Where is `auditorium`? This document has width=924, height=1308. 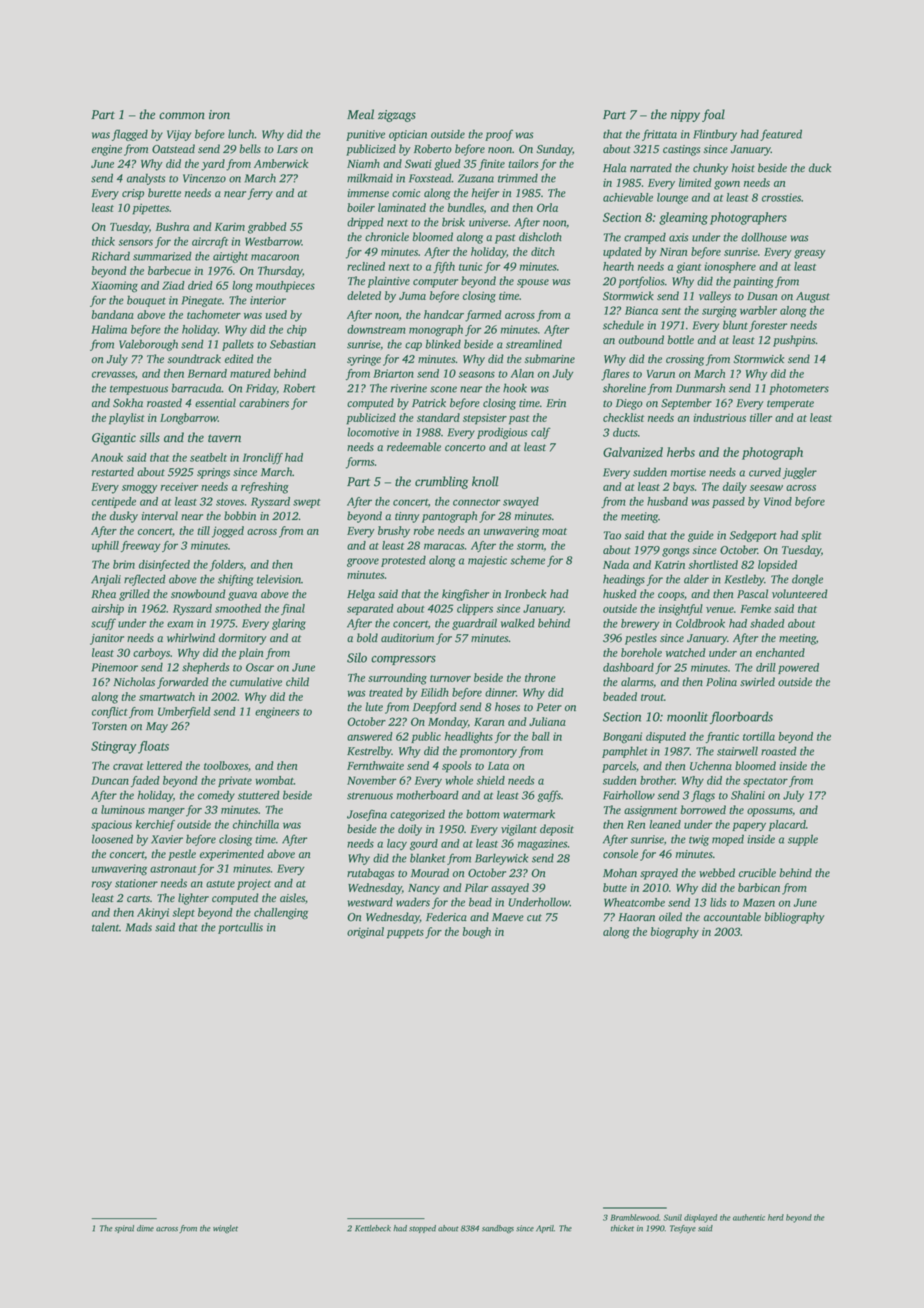 auditorium is located at coordinates (407, 638).
